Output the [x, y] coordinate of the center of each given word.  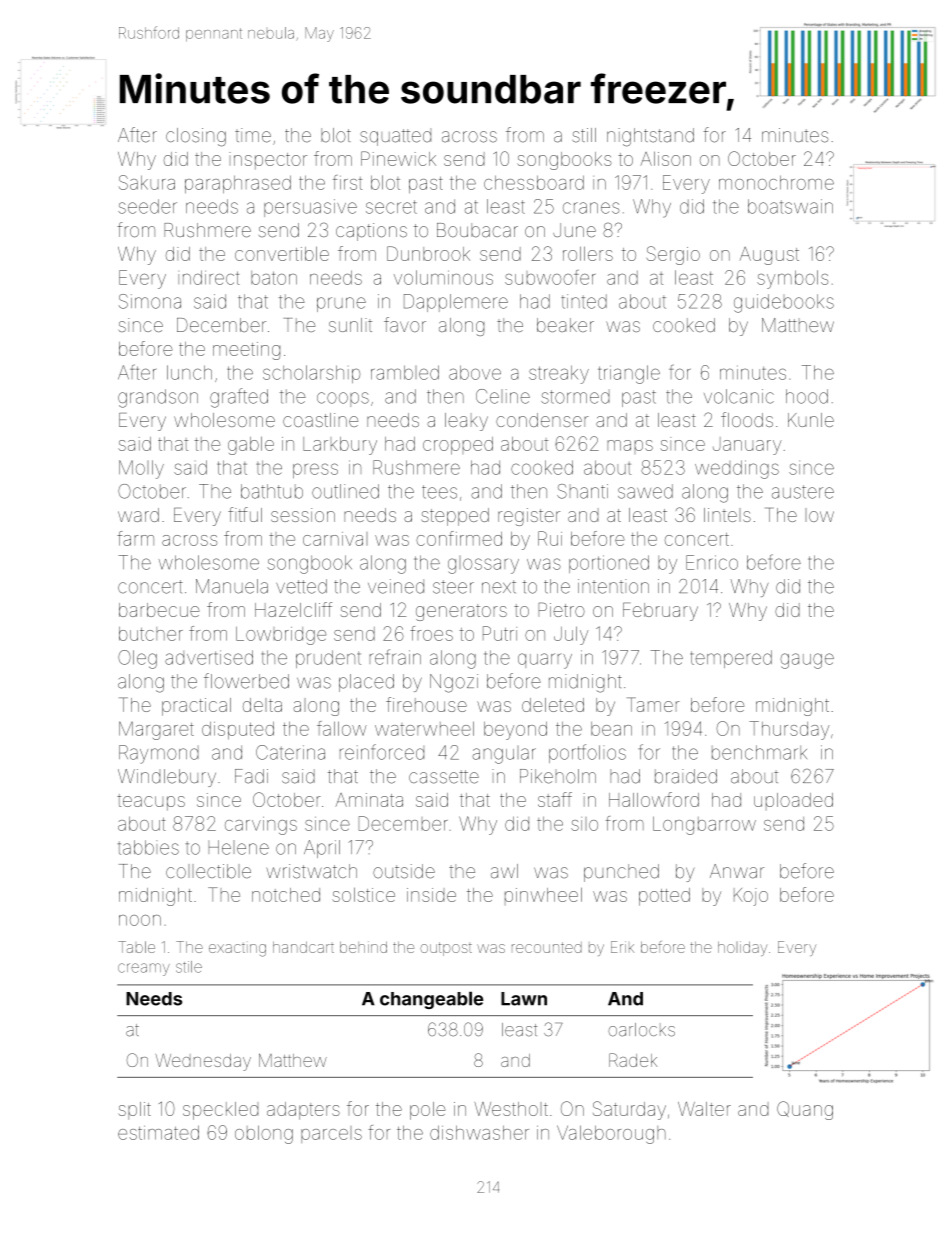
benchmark [759, 752]
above [475, 372]
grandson [158, 398]
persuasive [310, 208]
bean [611, 729]
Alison [665, 158]
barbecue [159, 610]
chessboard [534, 182]
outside [404, 871]
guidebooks [784, 303]
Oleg [137, 659]
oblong [264, 1134]
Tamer [653, 704]
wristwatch [312, 871]
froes [431, 633]
